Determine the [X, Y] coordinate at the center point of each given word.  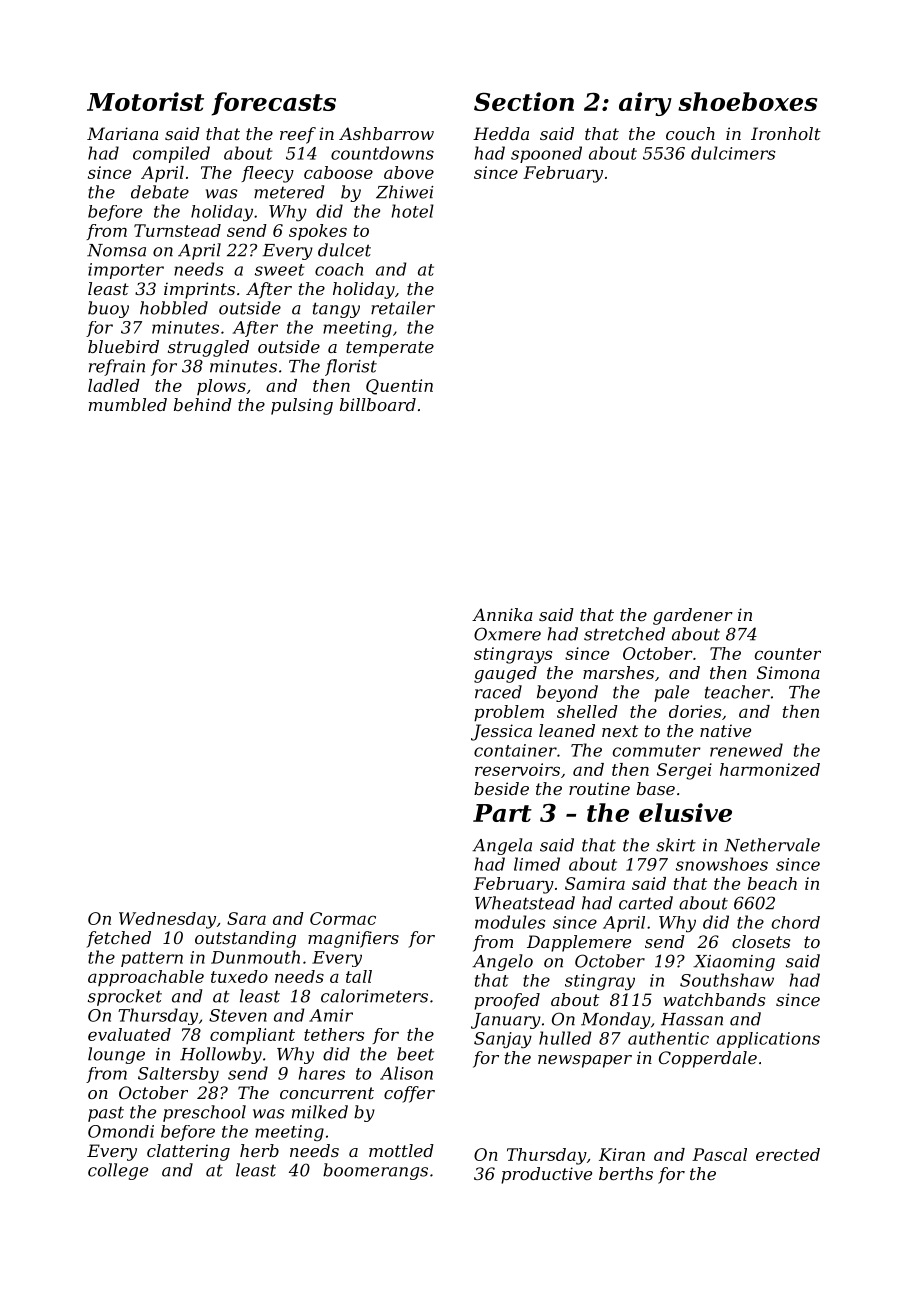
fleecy [267, 174]
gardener [693, 616]
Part [502, 813]
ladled [114, 385]
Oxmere [507, 634]
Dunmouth [255, 957]
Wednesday [167, 920]
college [118, 1171]
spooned [546, 154]
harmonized [770, 769]
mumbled [128, 404]
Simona [788, 672]
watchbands [714, 999]
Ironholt [786, 133]
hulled [565, 1038]
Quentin [399, 387]
